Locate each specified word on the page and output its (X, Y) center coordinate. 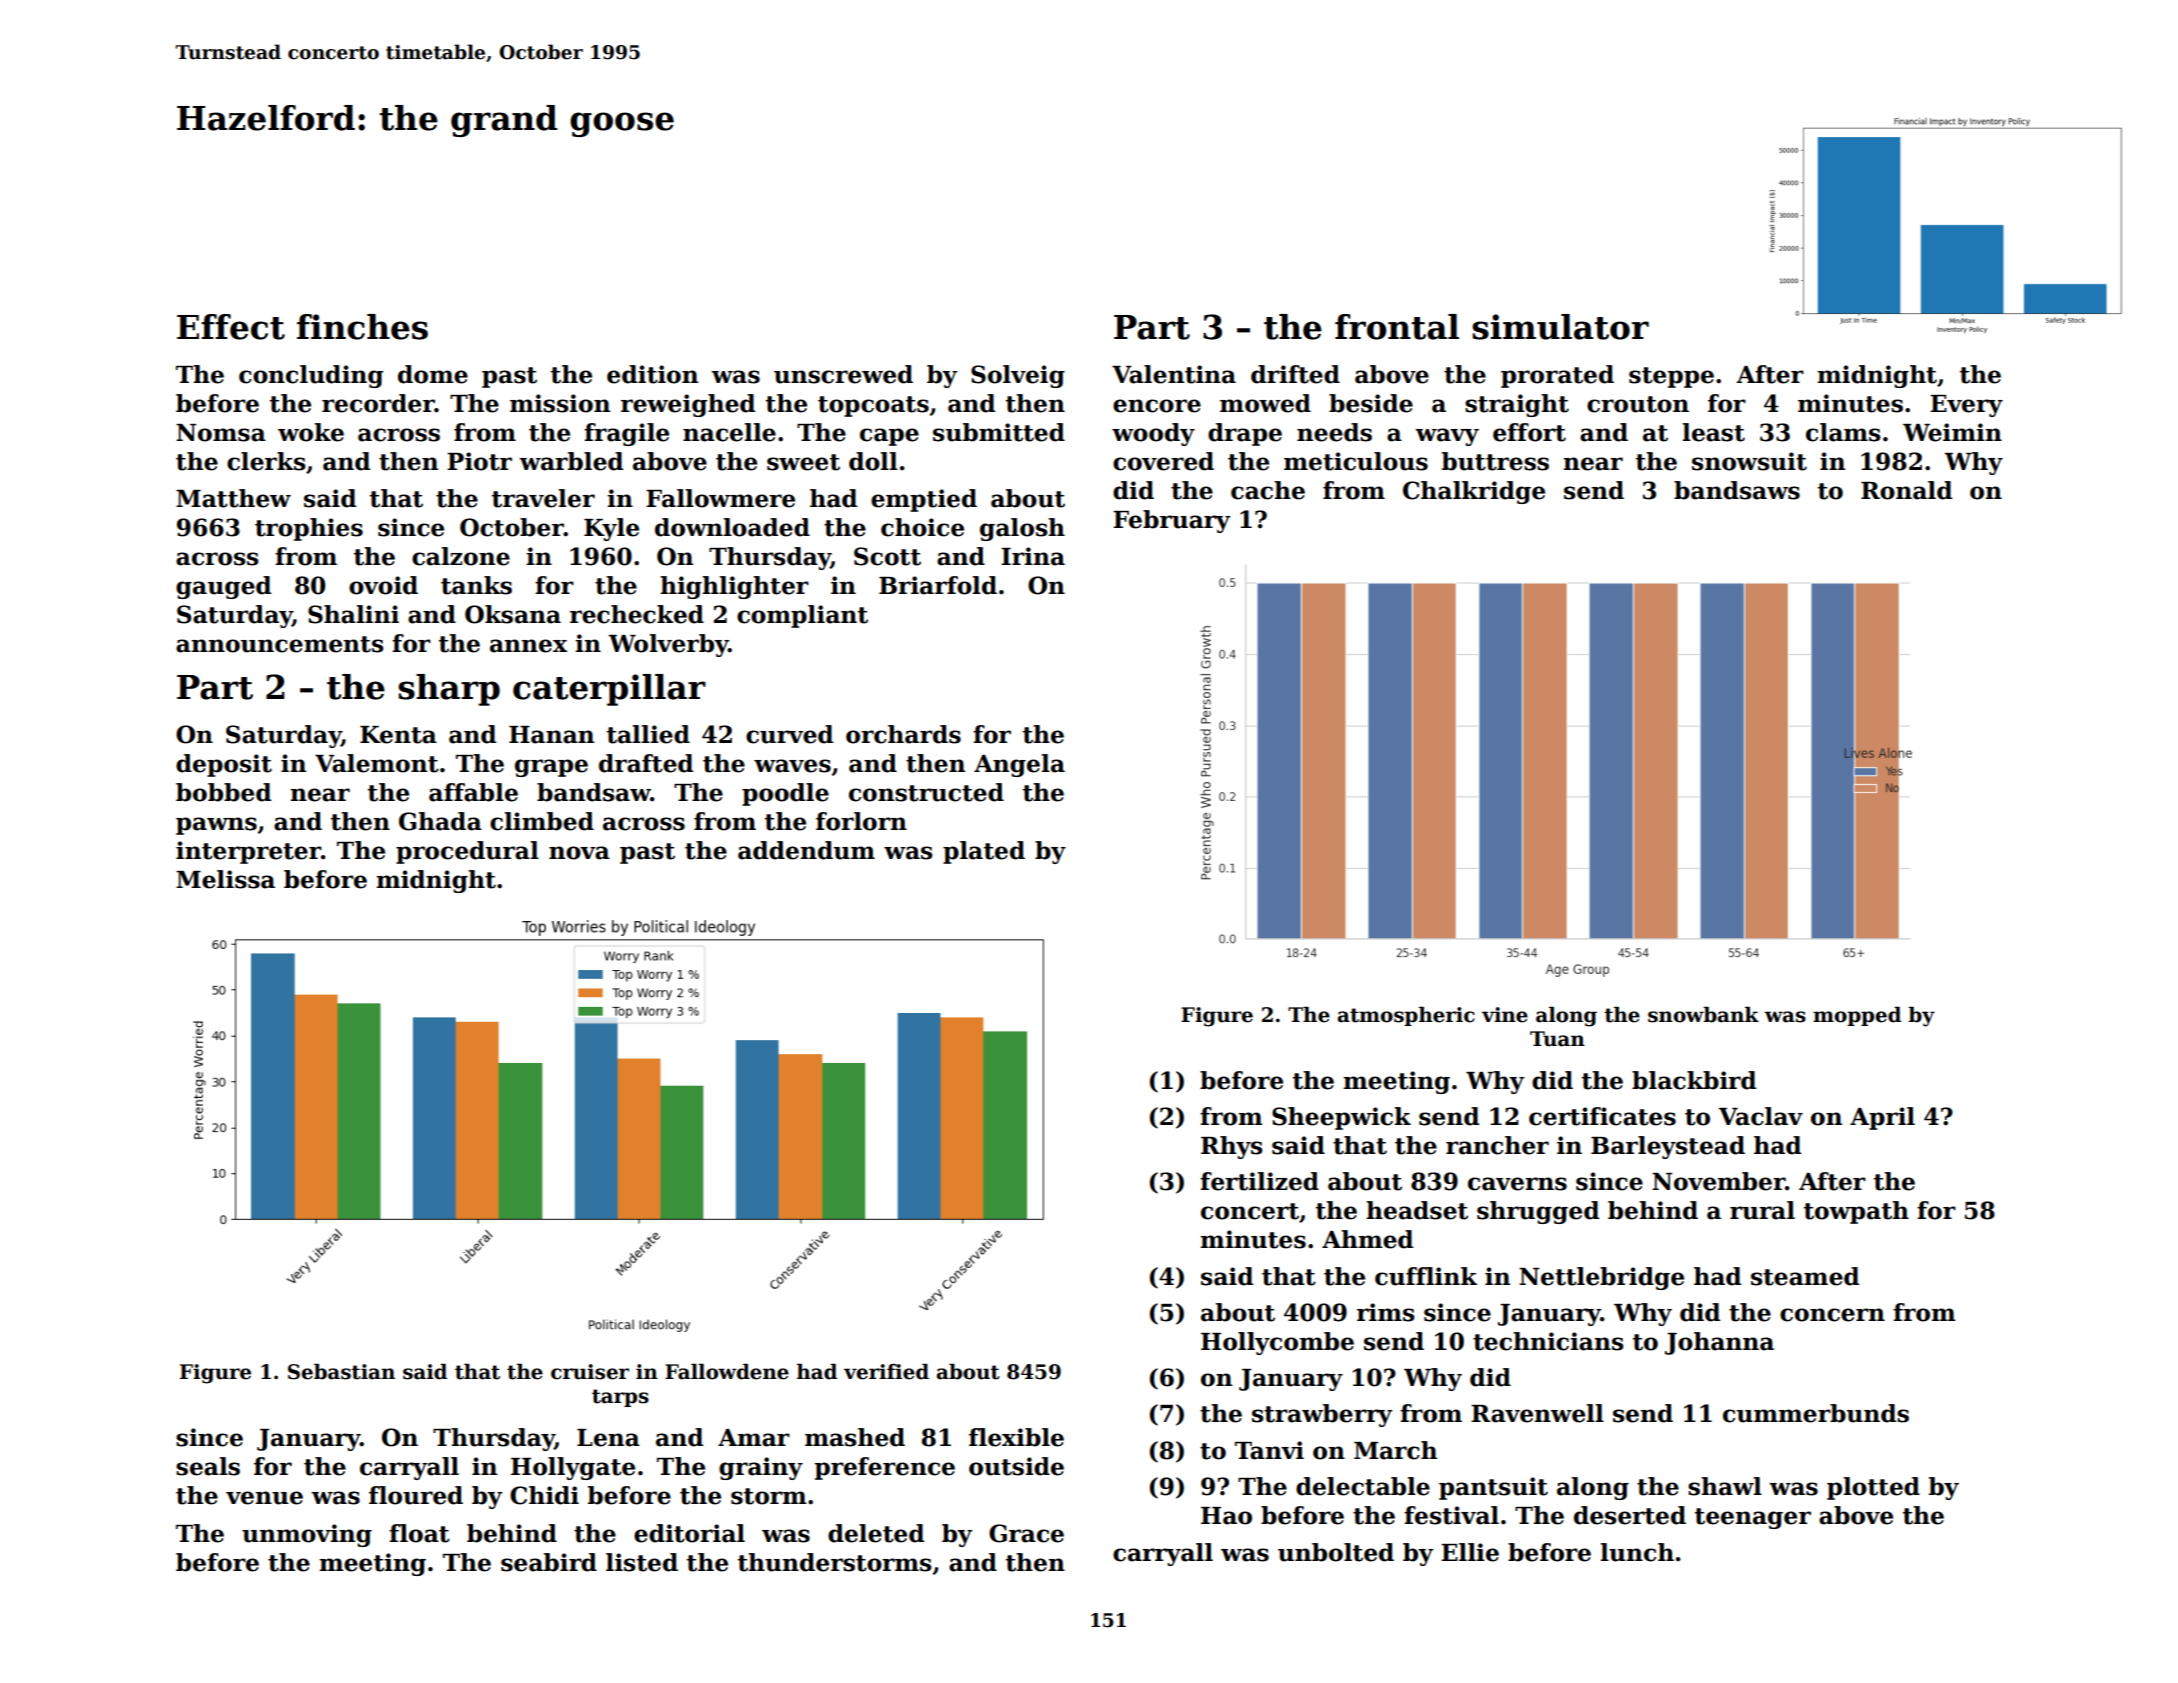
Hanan (551, 735)
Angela (1019, 765)
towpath (1856, 1212)
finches (362, 327)
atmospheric (1406, 1016)
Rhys (1232, 1147)
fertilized (1259, 1181)
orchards (903, 734)
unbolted (1336, 1552)
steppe (1671, 377)
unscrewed (843, 374)
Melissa (225, 879)
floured (416, 1495)
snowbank (1703, 1015)
